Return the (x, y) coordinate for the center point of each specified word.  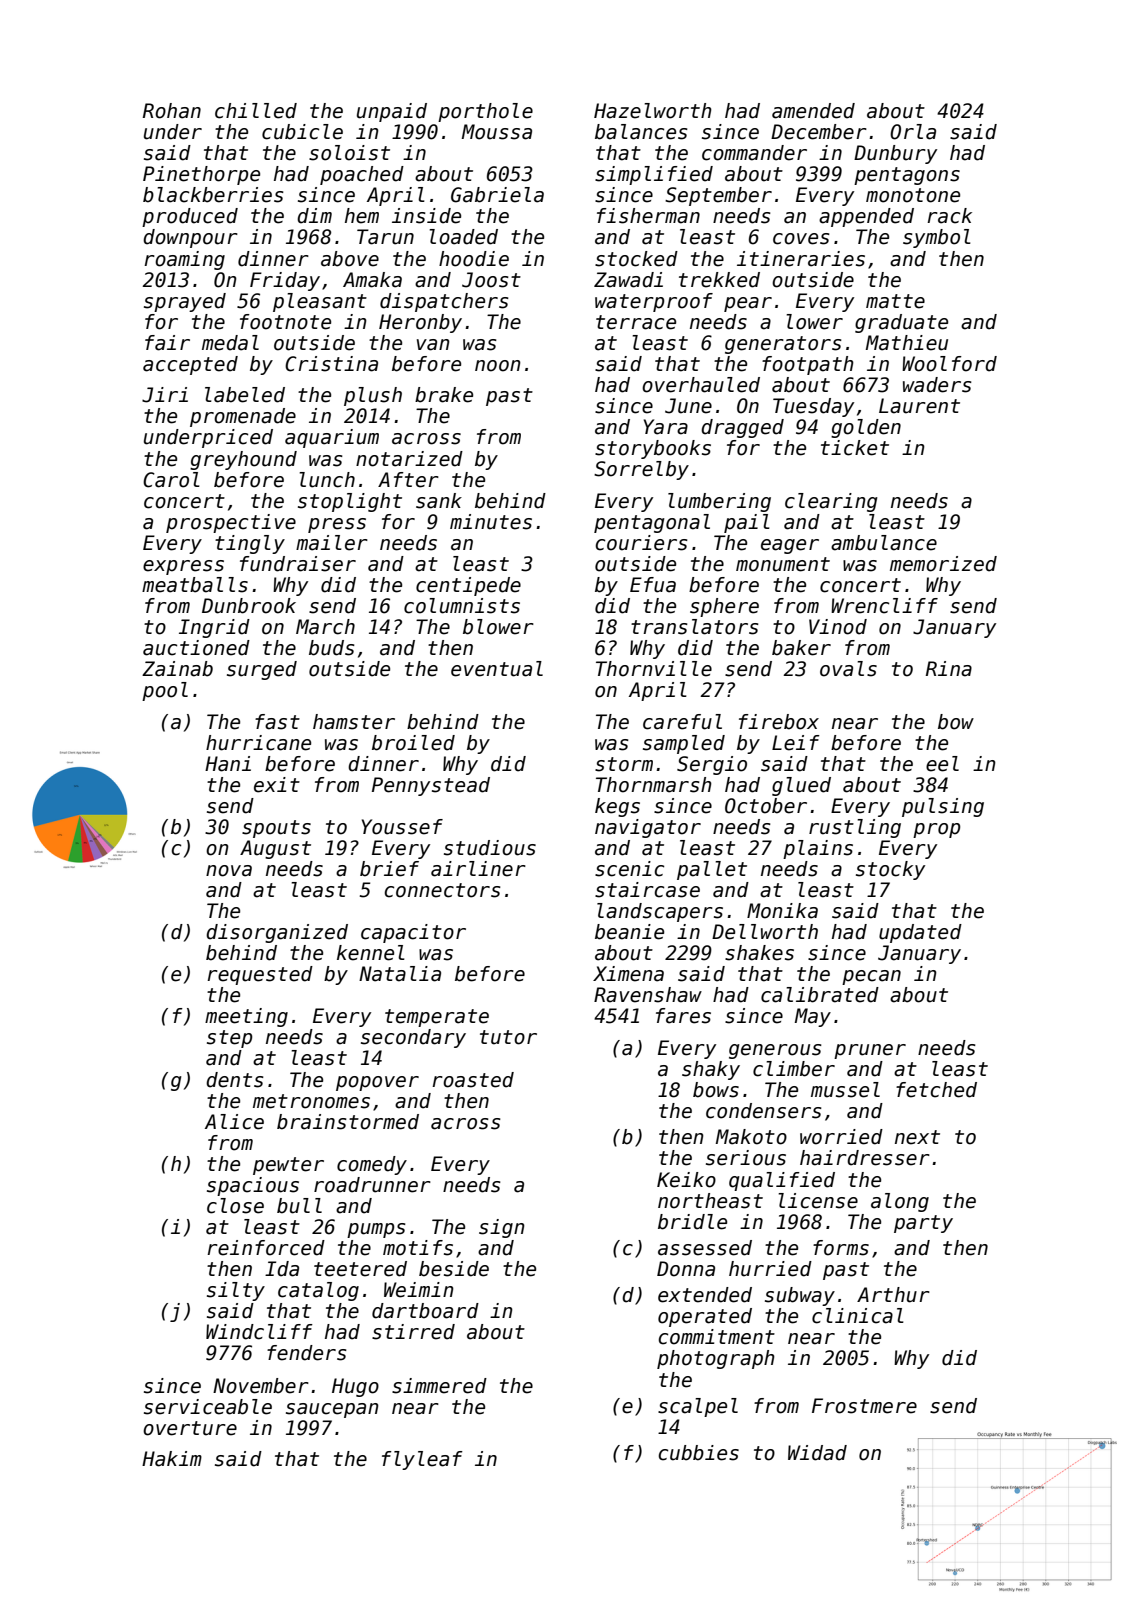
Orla (913, 132)
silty (236, 1291)
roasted (473, 1080)
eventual (497, 669)
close (235, 1206)
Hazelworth (653, 111)
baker (801, 648)
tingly (250, 544)
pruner (870, 1051)
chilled (256, 111)
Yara (666, 427)
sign (502, 1228)
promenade (243, 417)
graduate (901, 323)
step (229, 1039)
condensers (764, 1111)
